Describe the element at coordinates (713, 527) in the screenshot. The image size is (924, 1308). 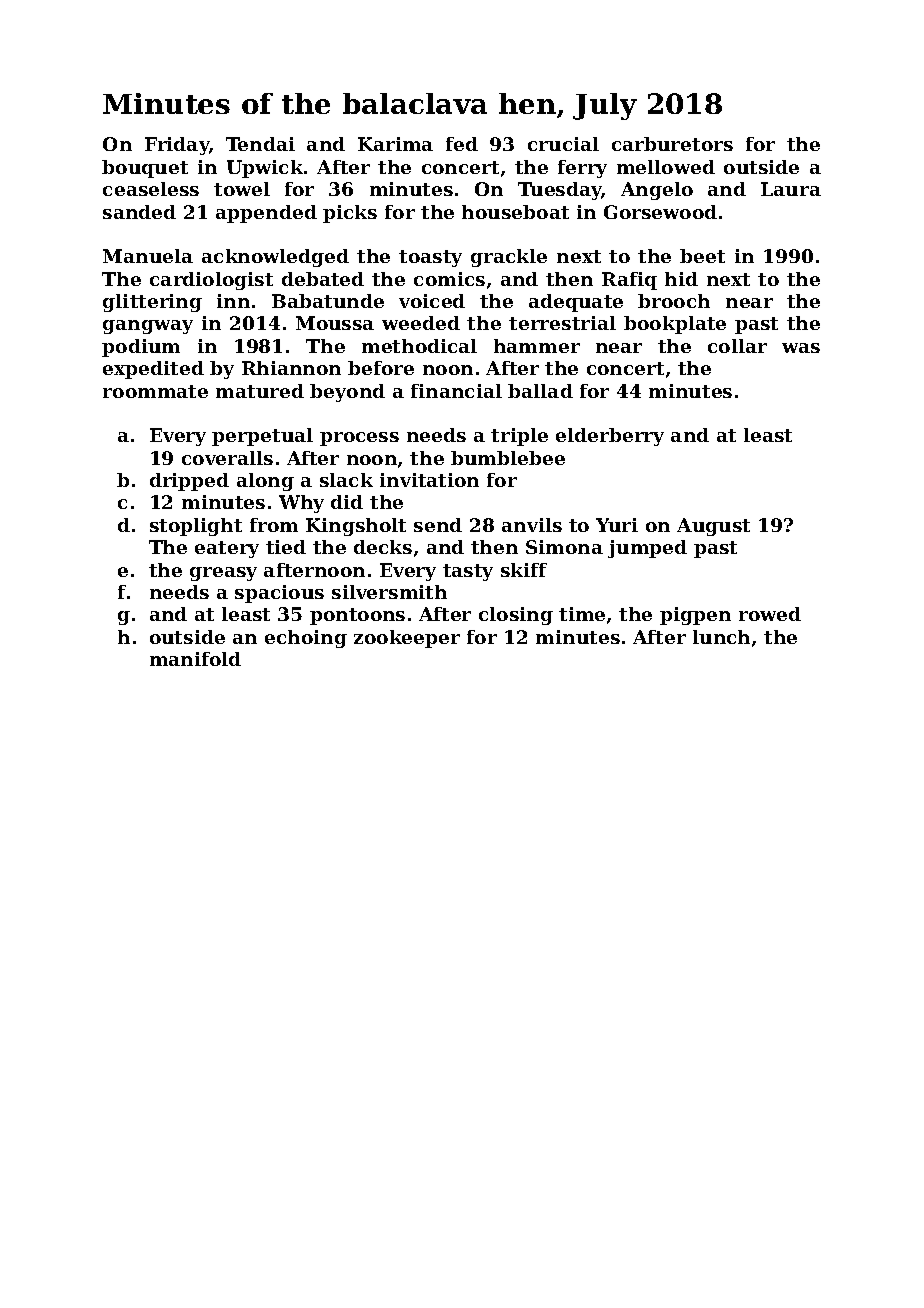
I see `August` at that location.
